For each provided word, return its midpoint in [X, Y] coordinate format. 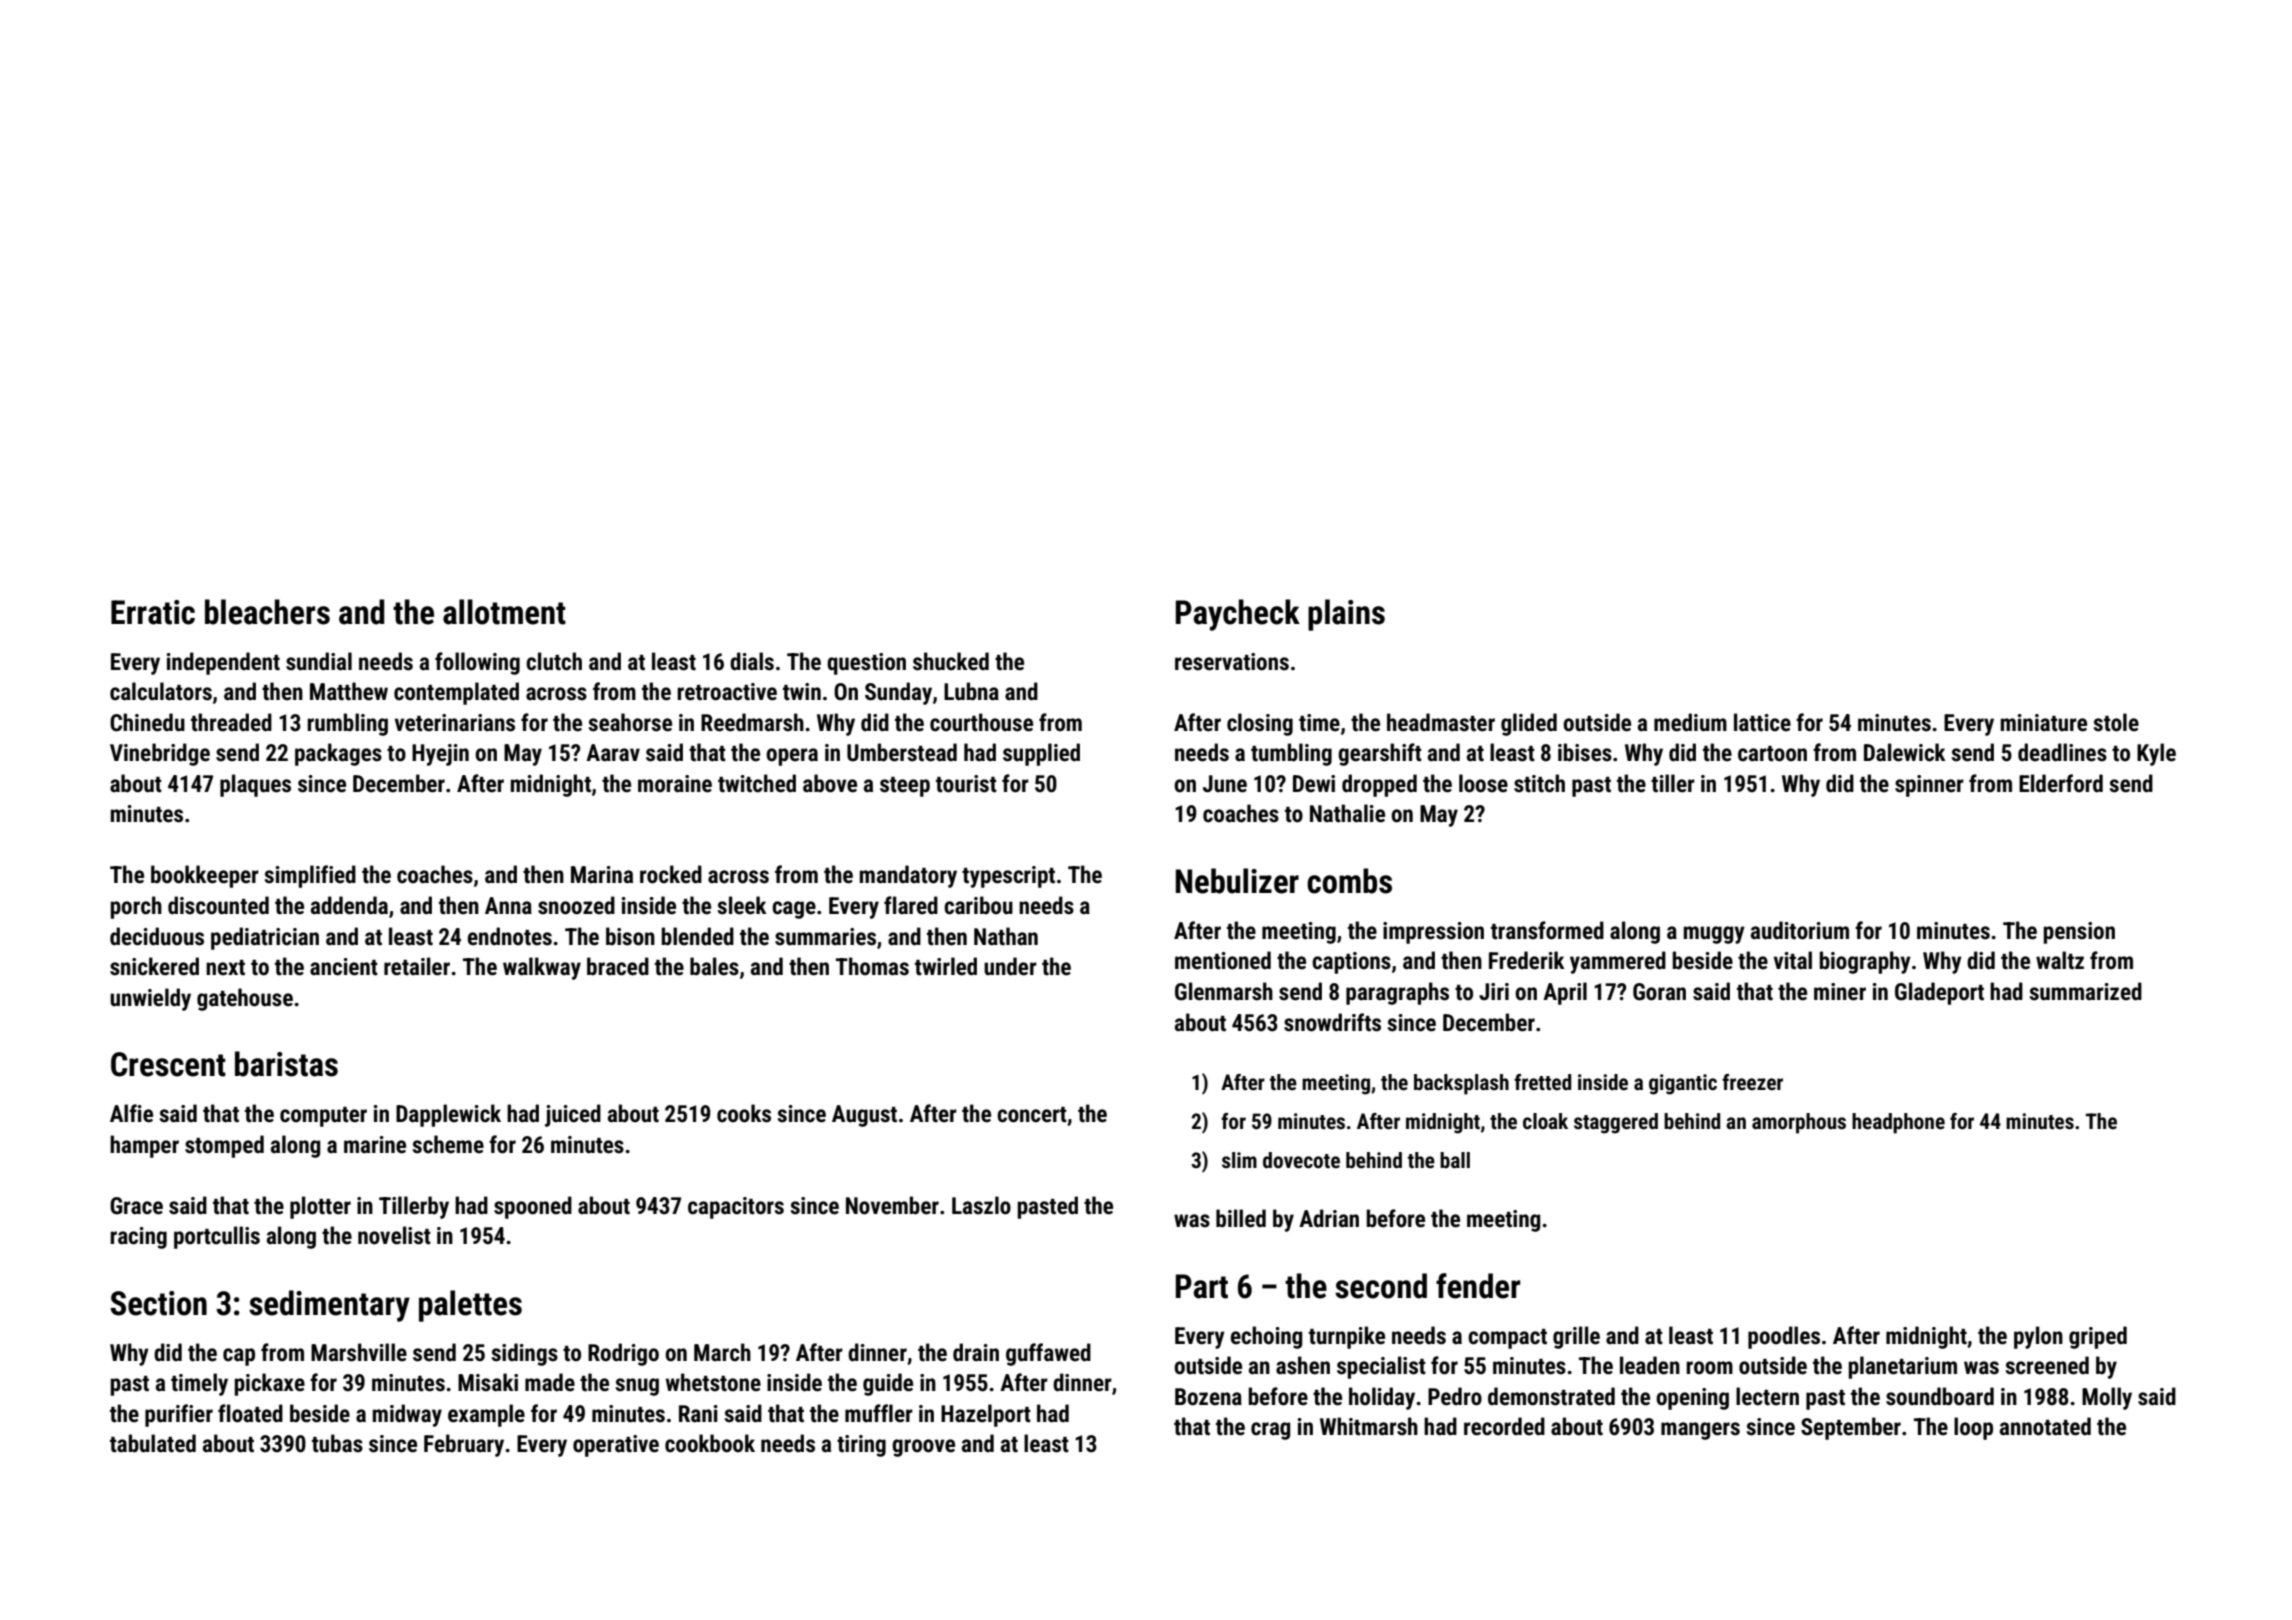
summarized [2085, 991]
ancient [344, 967]
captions [1351, 963]
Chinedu [147, 722]
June [1225, 784]
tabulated [153, 1443]
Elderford [2061, 783]
